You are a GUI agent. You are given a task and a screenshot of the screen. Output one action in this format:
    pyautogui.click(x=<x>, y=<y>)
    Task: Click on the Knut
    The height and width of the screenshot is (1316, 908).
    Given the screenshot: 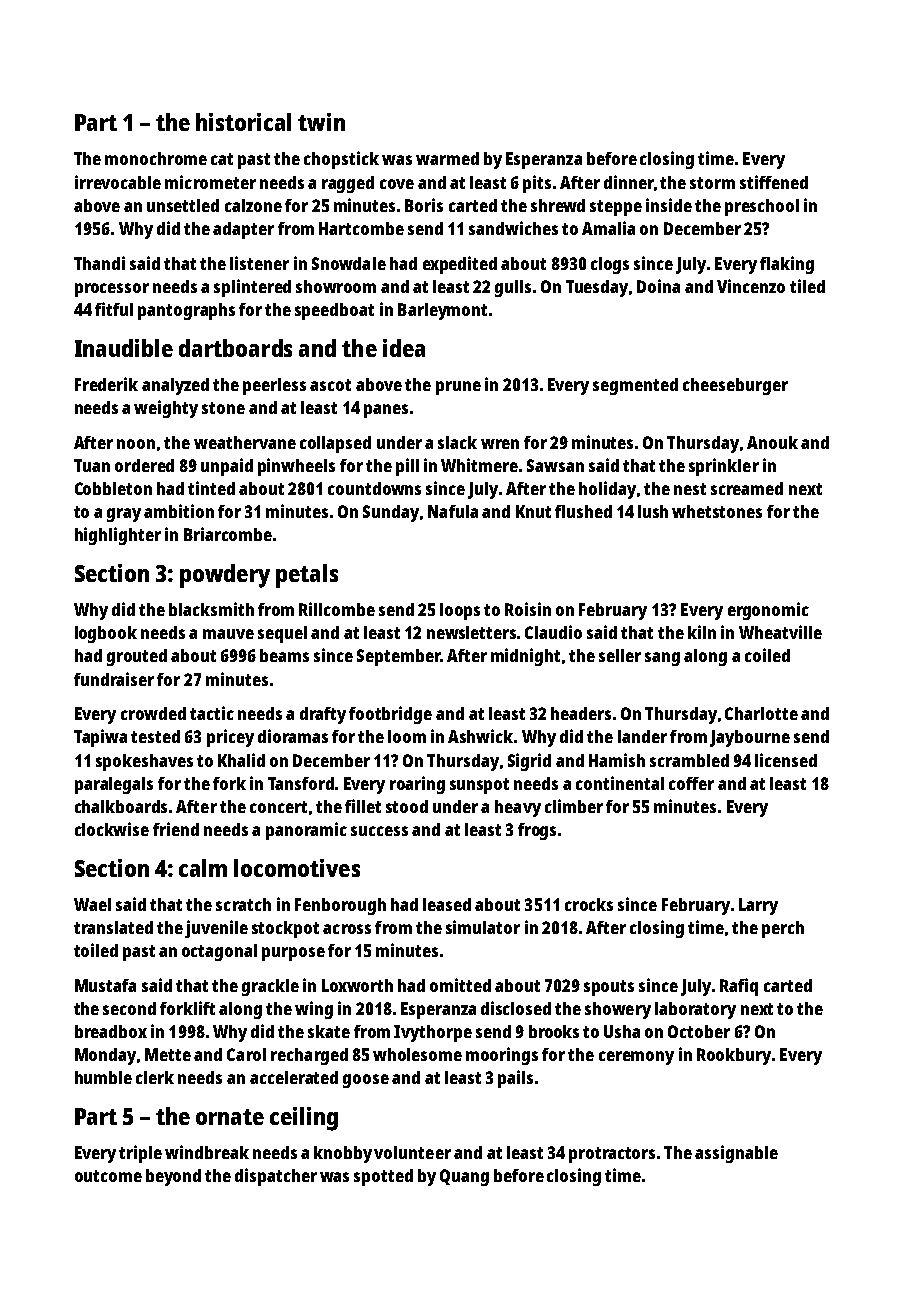 What is the action you would take?
    pyautogui.click(x=533, y=511)
